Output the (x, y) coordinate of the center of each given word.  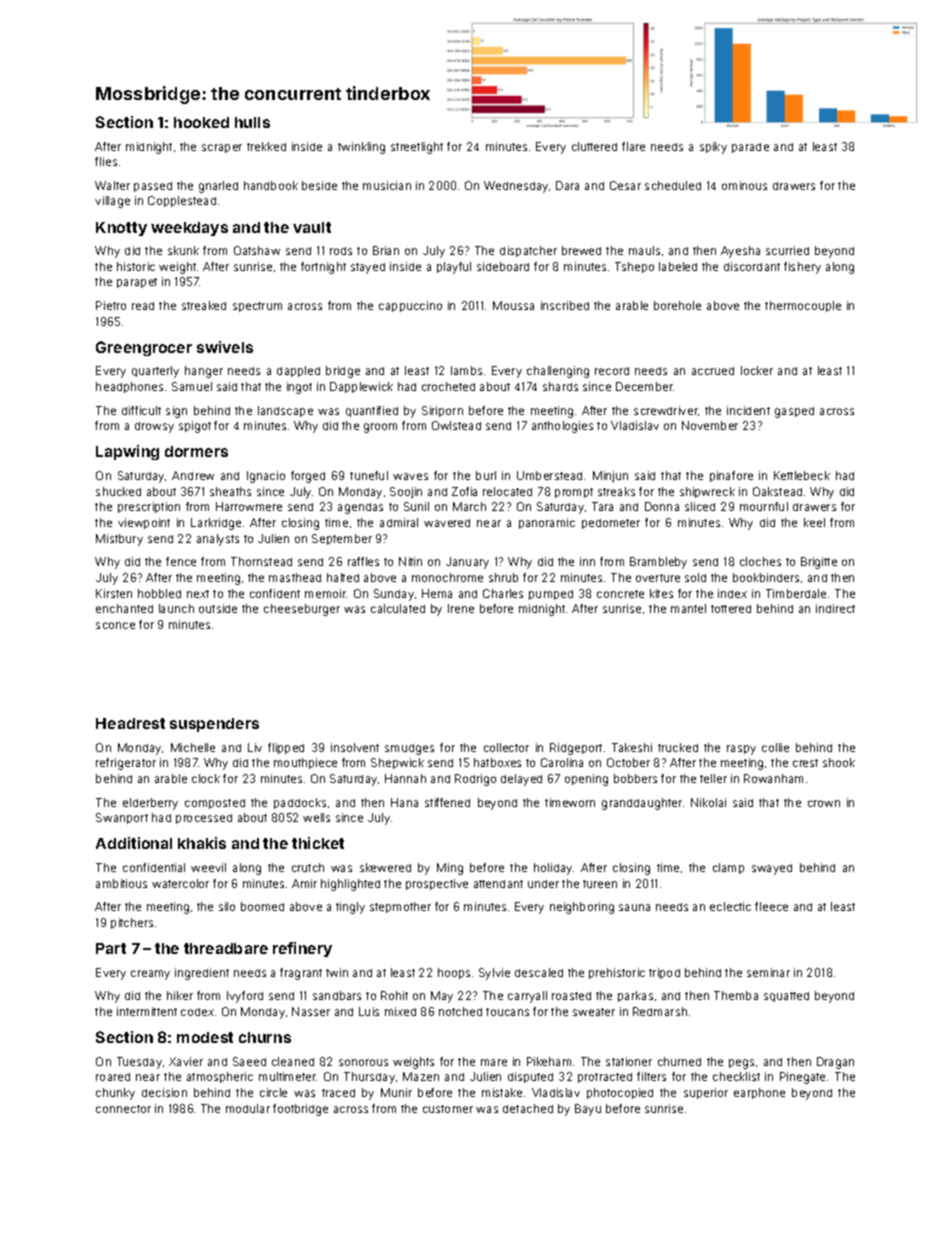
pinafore (731, 476)
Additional (134, 843)
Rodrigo (475, 780)
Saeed (249, 1061)
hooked (201, 122)
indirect (835, 608)
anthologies (562, 427)
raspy (741, 750)
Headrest (130, 723)
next (198, 594)
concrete (620, 594)
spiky (713, 148)
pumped (551, 595)
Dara (567, 185)
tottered (731, 609)
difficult (141, 410)
